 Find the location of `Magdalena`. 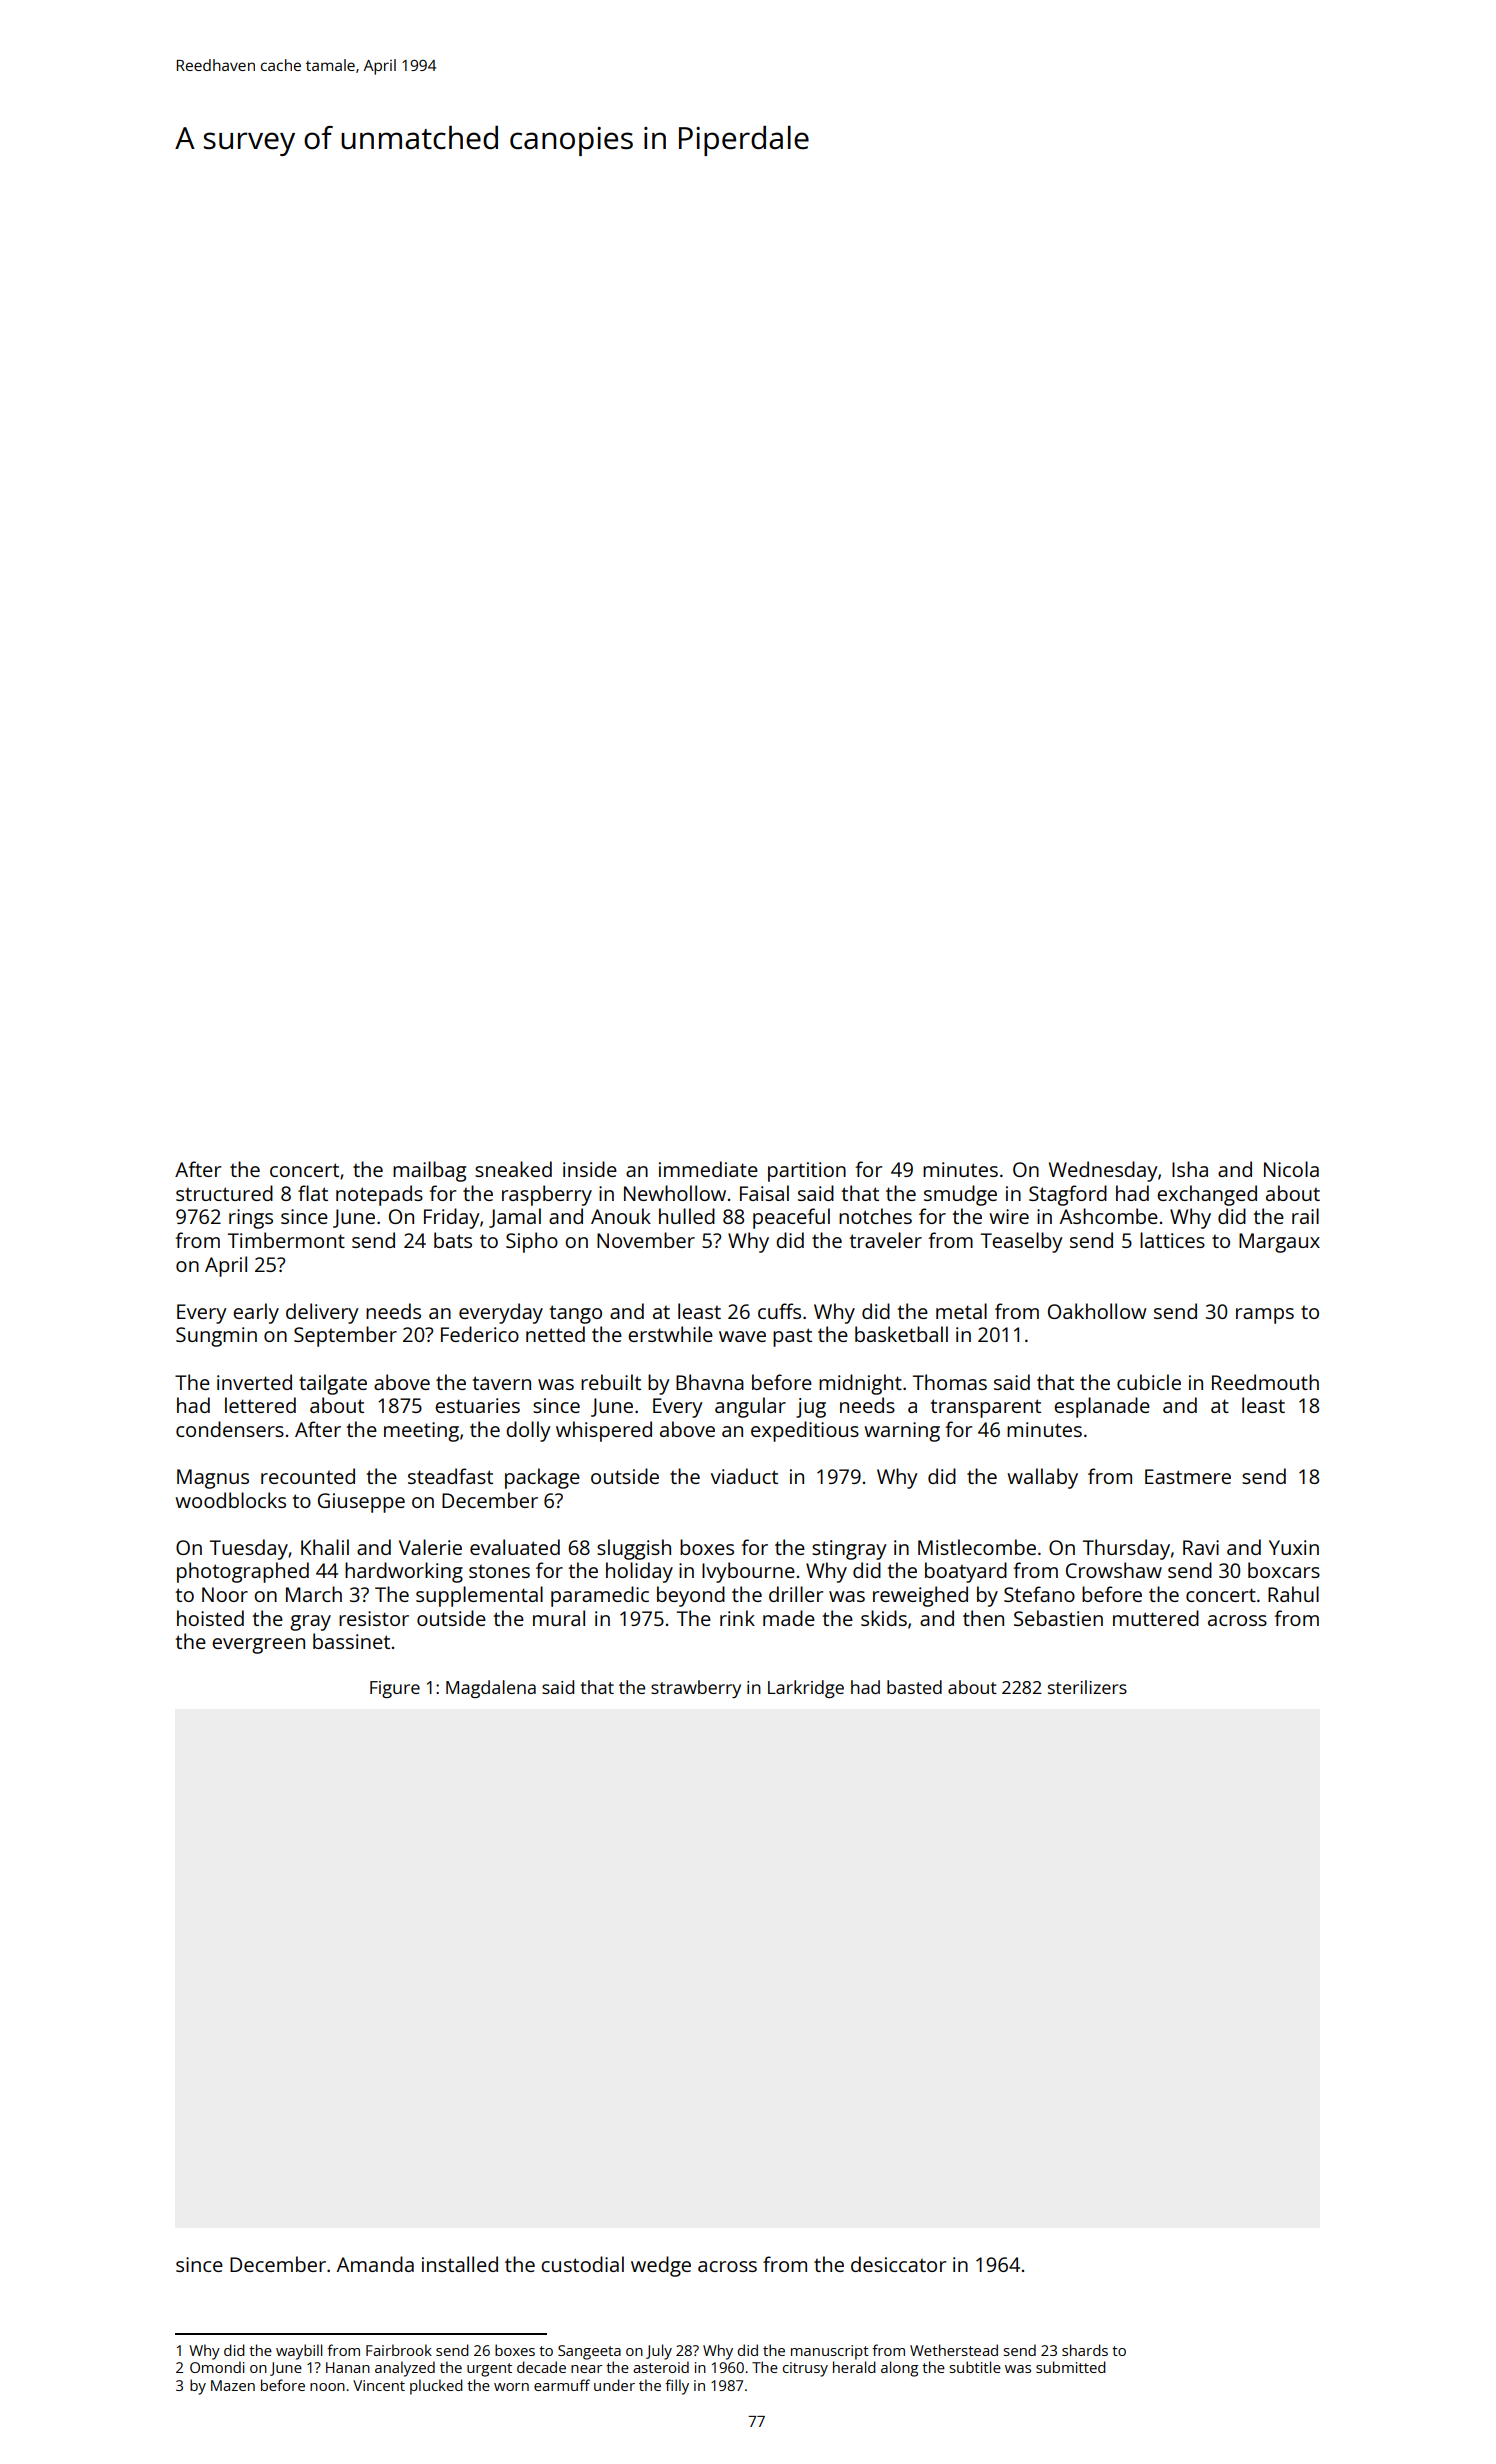

Magdalena is located at coordinates (491, 1689).
